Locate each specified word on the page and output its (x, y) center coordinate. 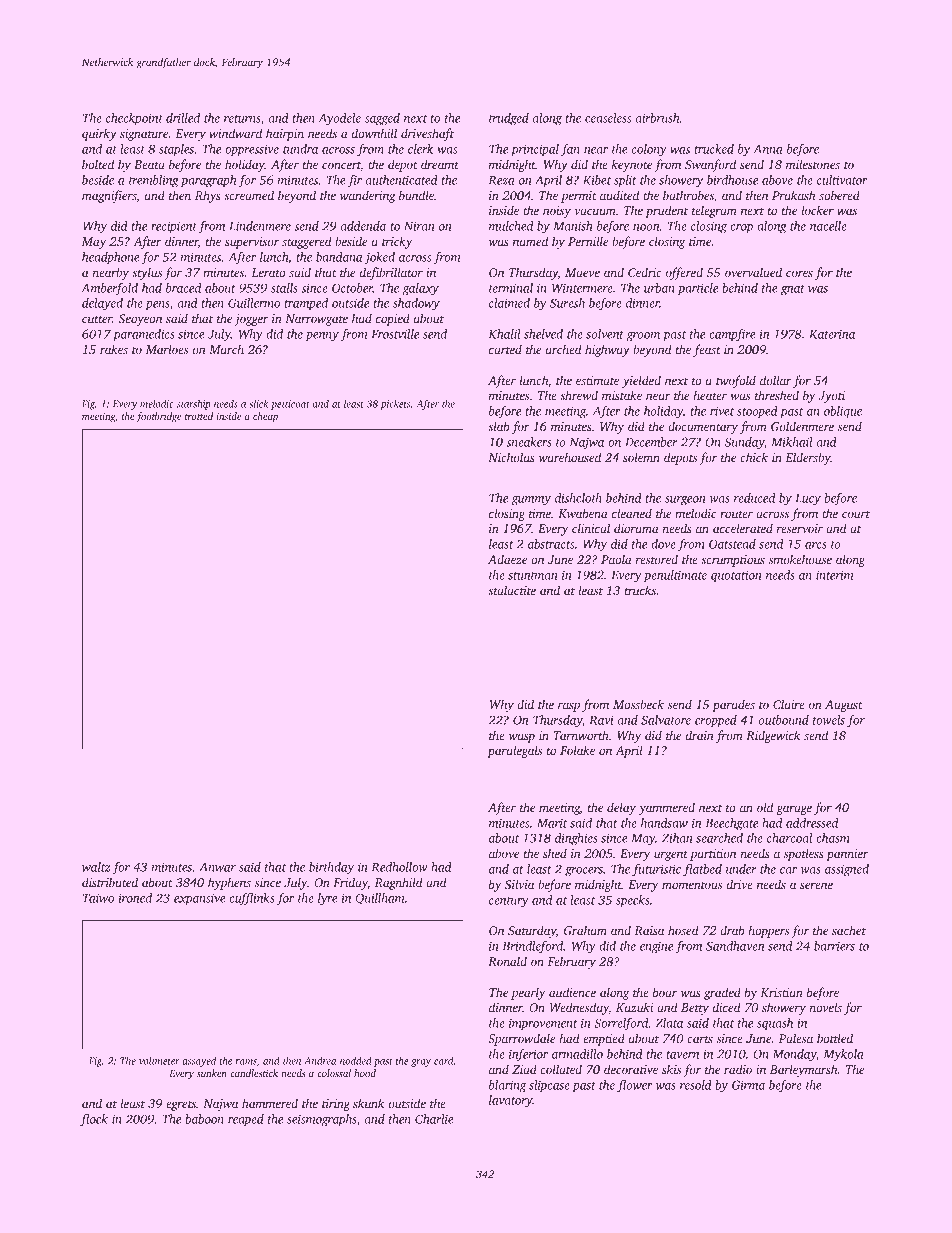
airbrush (657, 118)
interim (834, 575)
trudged (509, 119)
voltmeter (159, 1061)
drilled (183, 118)
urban (659, 288)
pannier (847, 855)
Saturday (532, 931)
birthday (331, 868)
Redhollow (399, 867)
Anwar (217, 867)
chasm (833, 838)
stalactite (512, 590)
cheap (265, 417)
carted (505, 349)
